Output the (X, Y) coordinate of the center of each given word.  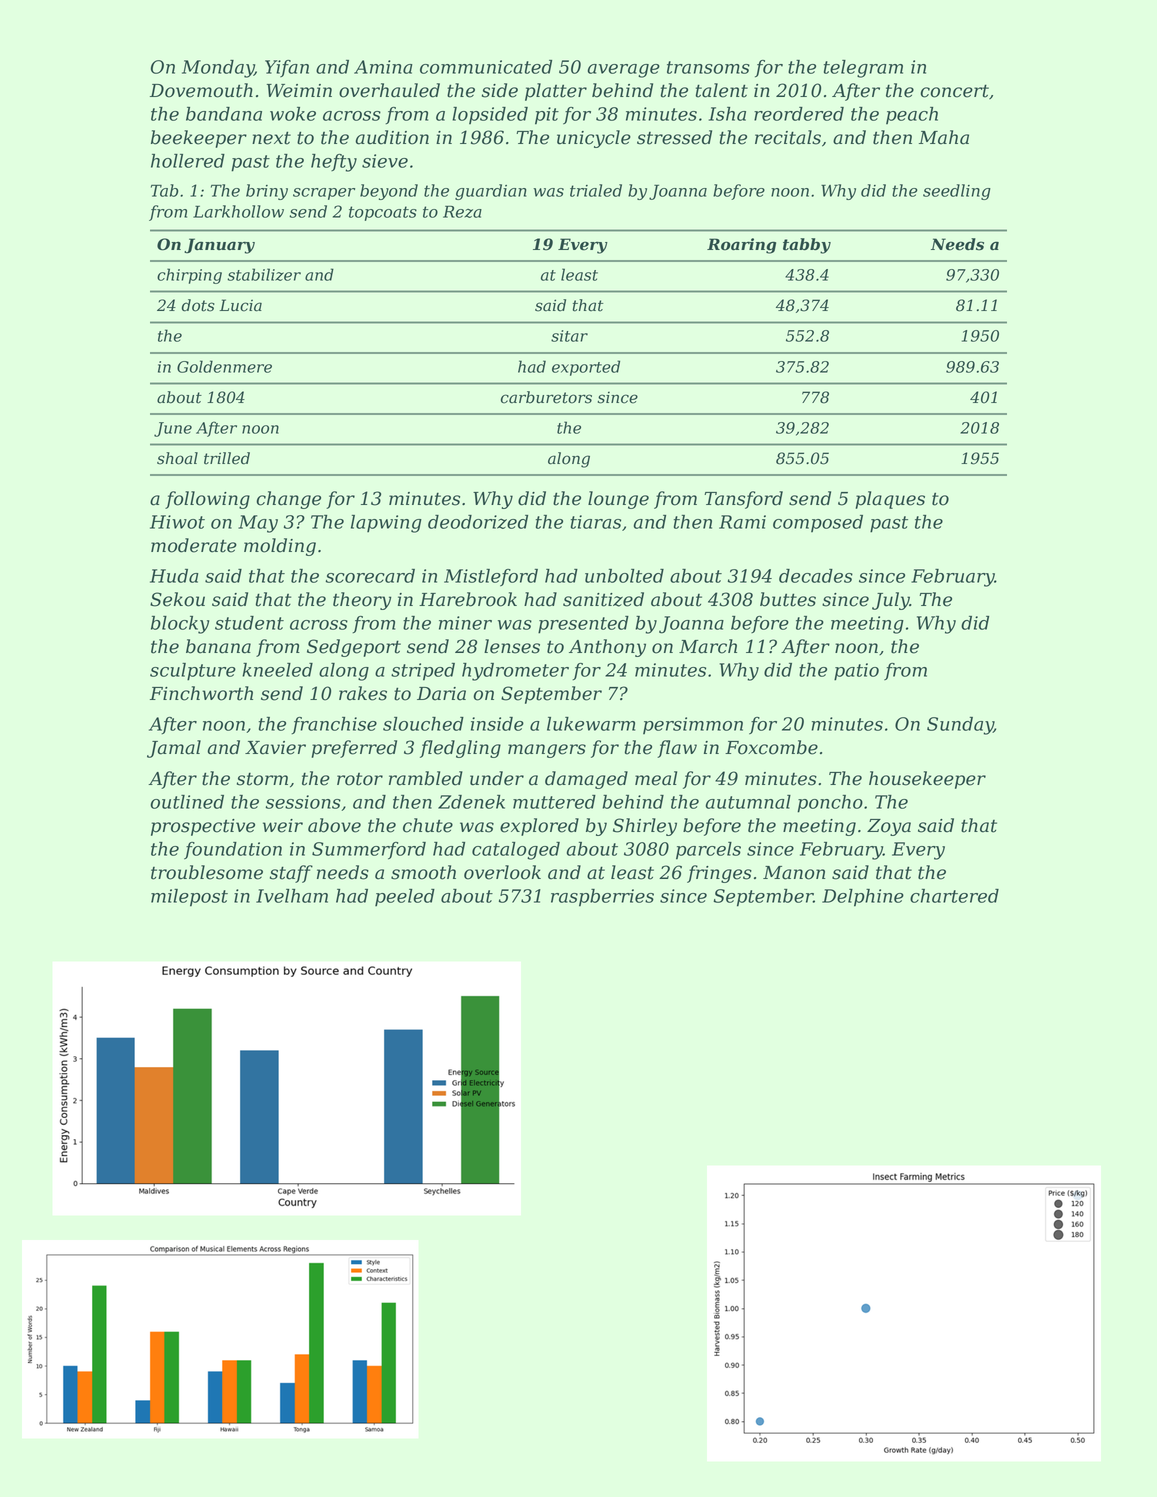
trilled (227, 458)
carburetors (546, 397)
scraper (324, 194)
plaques (890, 500)
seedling (957, 192)
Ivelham (292, 896)
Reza (462, 211)
